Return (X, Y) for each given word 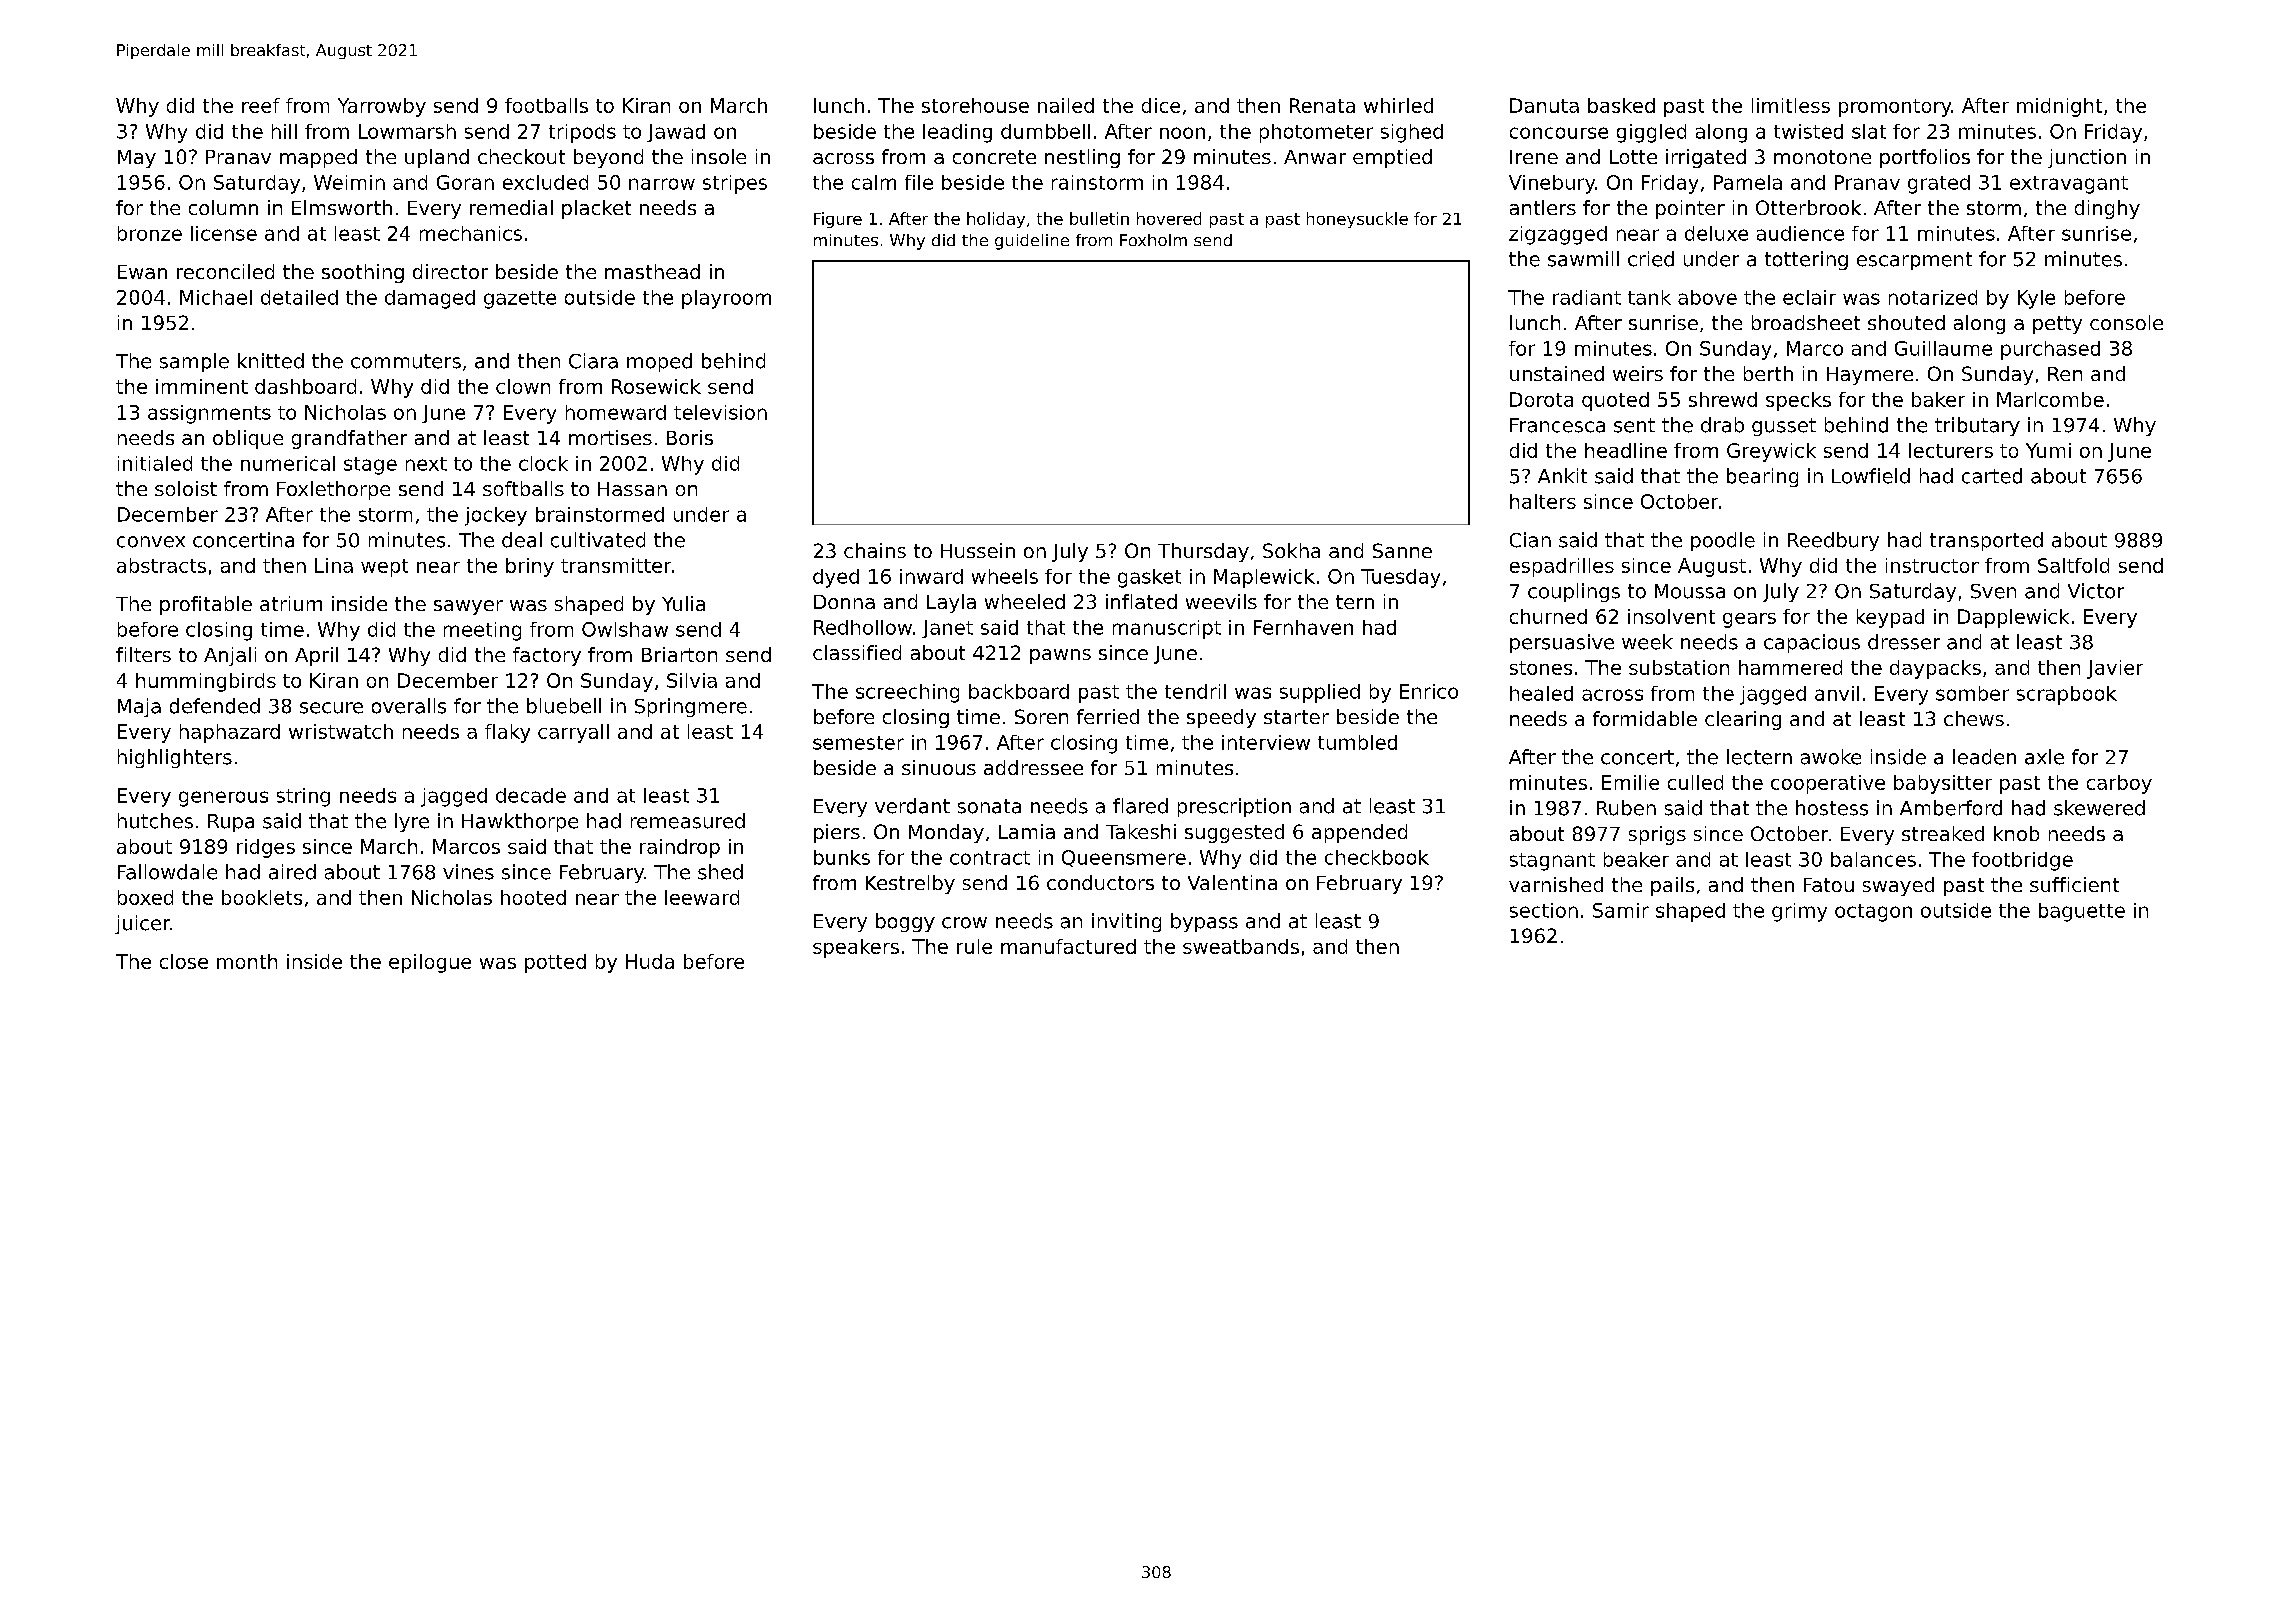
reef (261, 105)
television (720, 412)
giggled (1651, 133)
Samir (1621, 910)
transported (1986, 541)
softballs (523, 488)
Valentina (1232, 882)
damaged (430, 299)
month (247, 961)
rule (974, 946)
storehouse (975, 105)
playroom (726, 299)
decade (531, 795)
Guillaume (1943, 348)
